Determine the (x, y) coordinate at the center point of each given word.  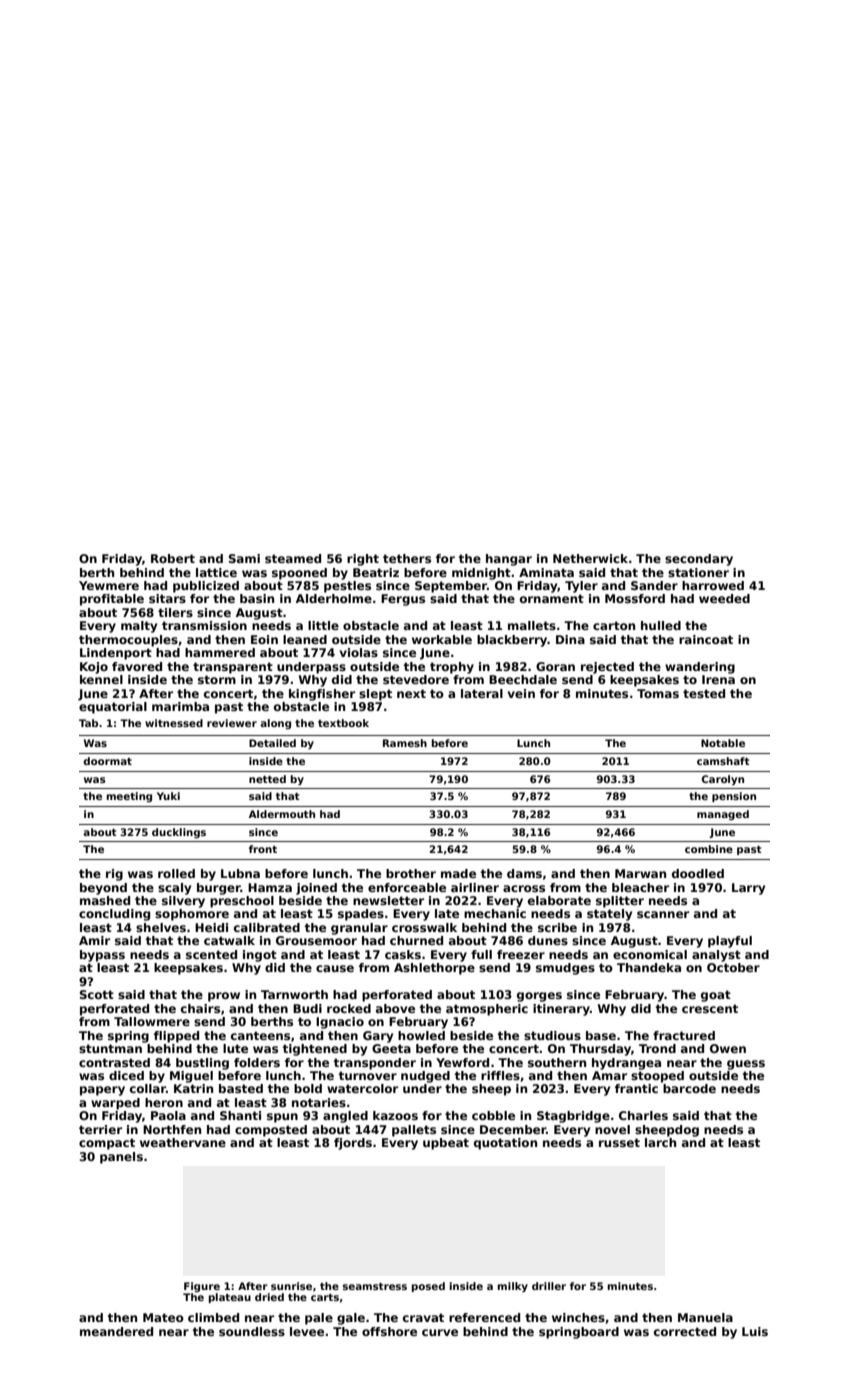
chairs (200, 1008)
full (481, 954)
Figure (202, 1287)
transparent (233, 668)
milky (513, 1287)
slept (375, 695)
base (601, 1035)
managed (723, 815)
